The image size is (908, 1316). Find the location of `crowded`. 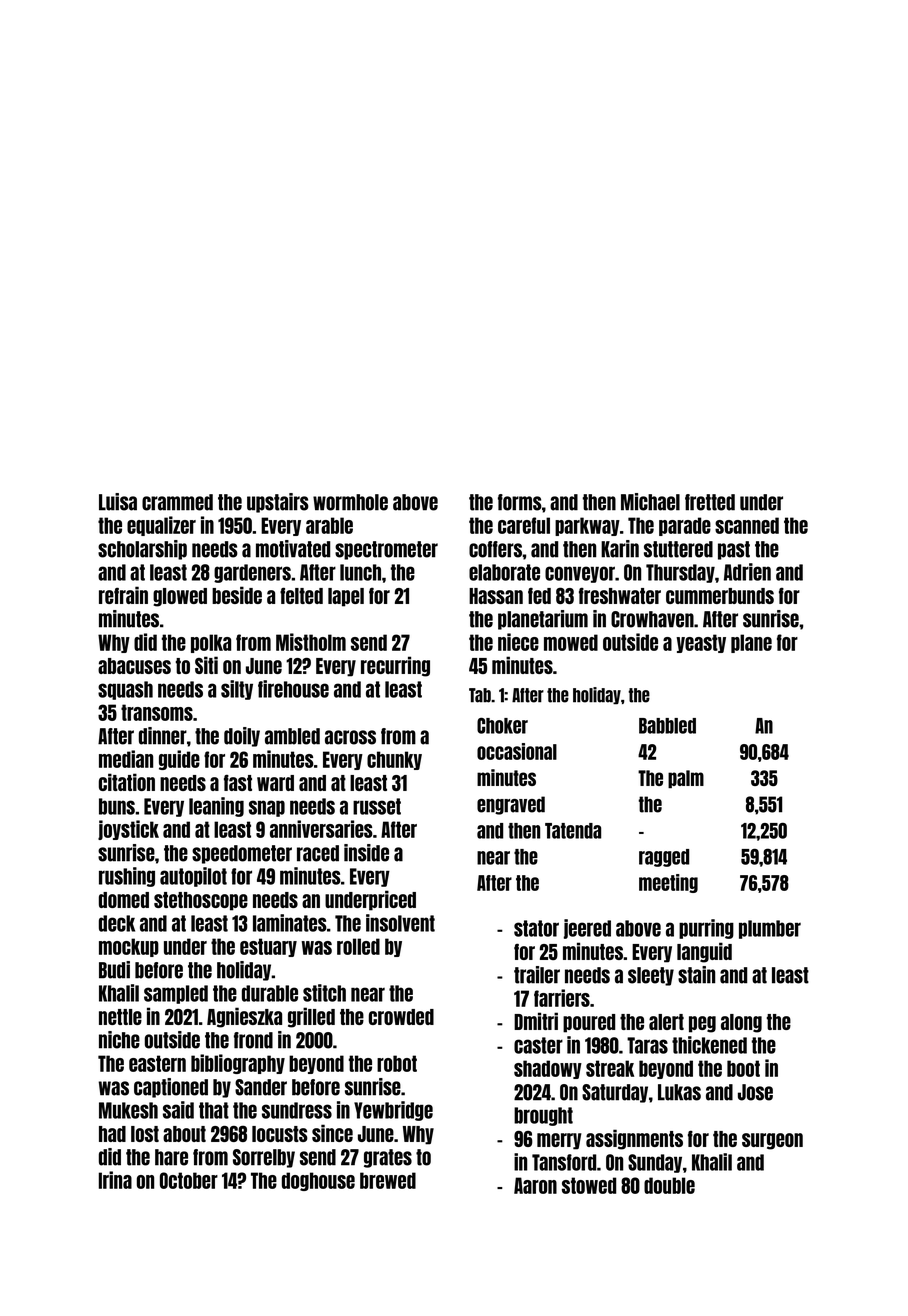

crowded is located at coordinates (401, 1017).
